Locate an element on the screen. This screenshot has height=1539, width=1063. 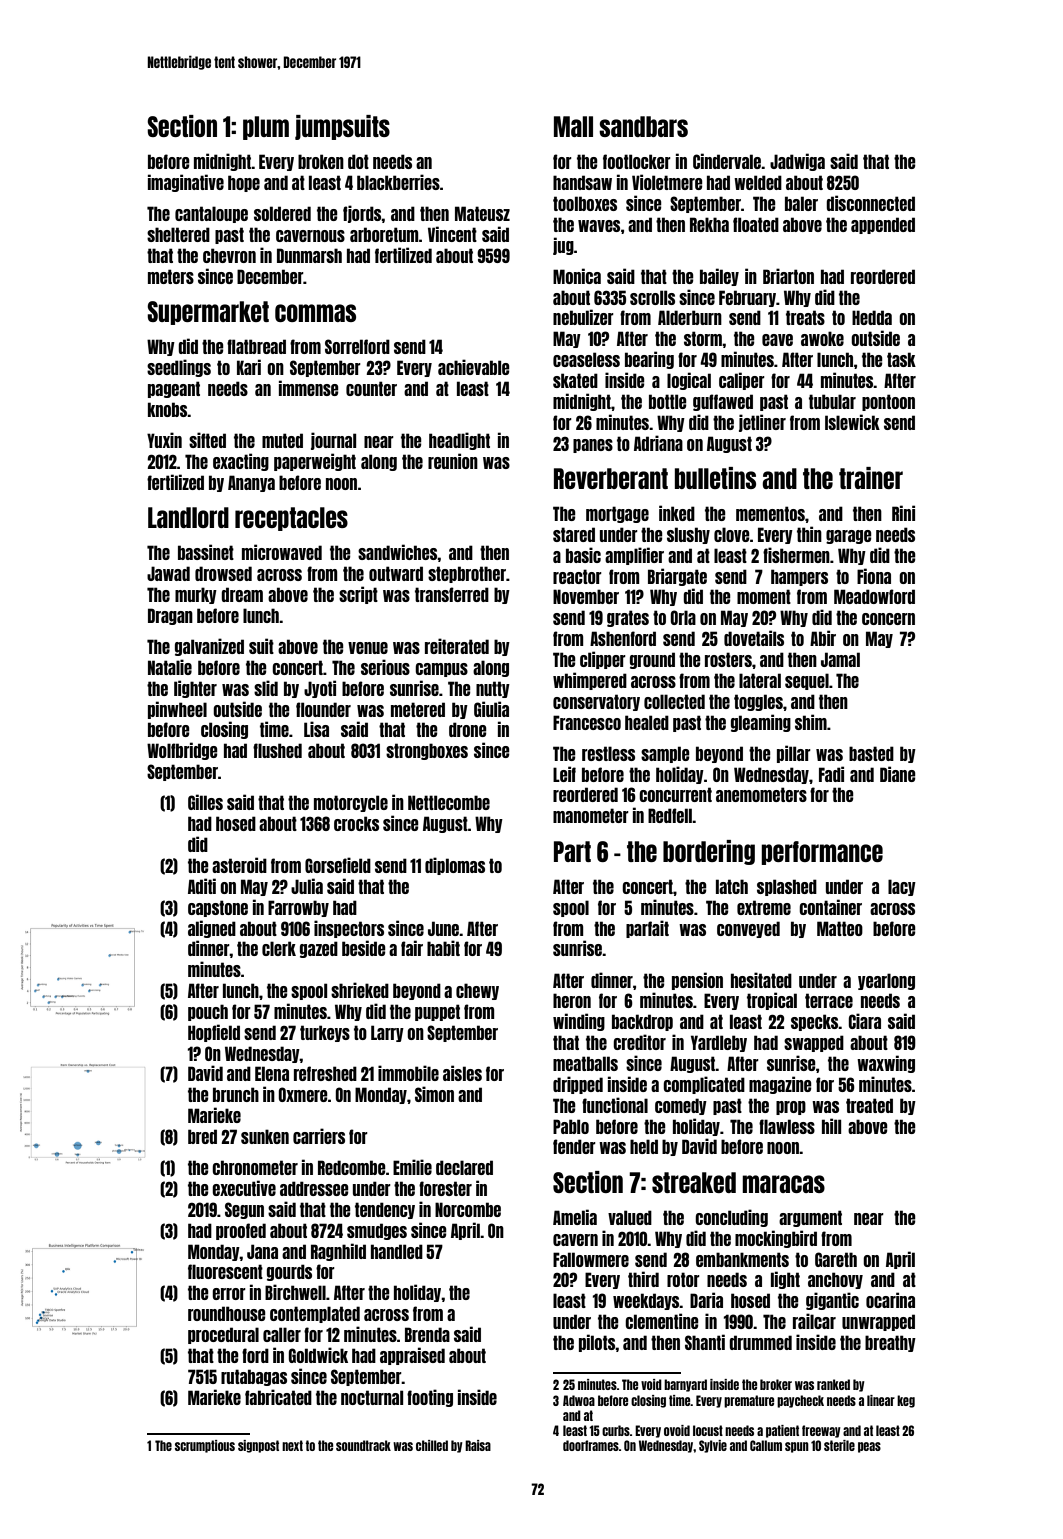
Diane is located at coordinates (898, 774).
